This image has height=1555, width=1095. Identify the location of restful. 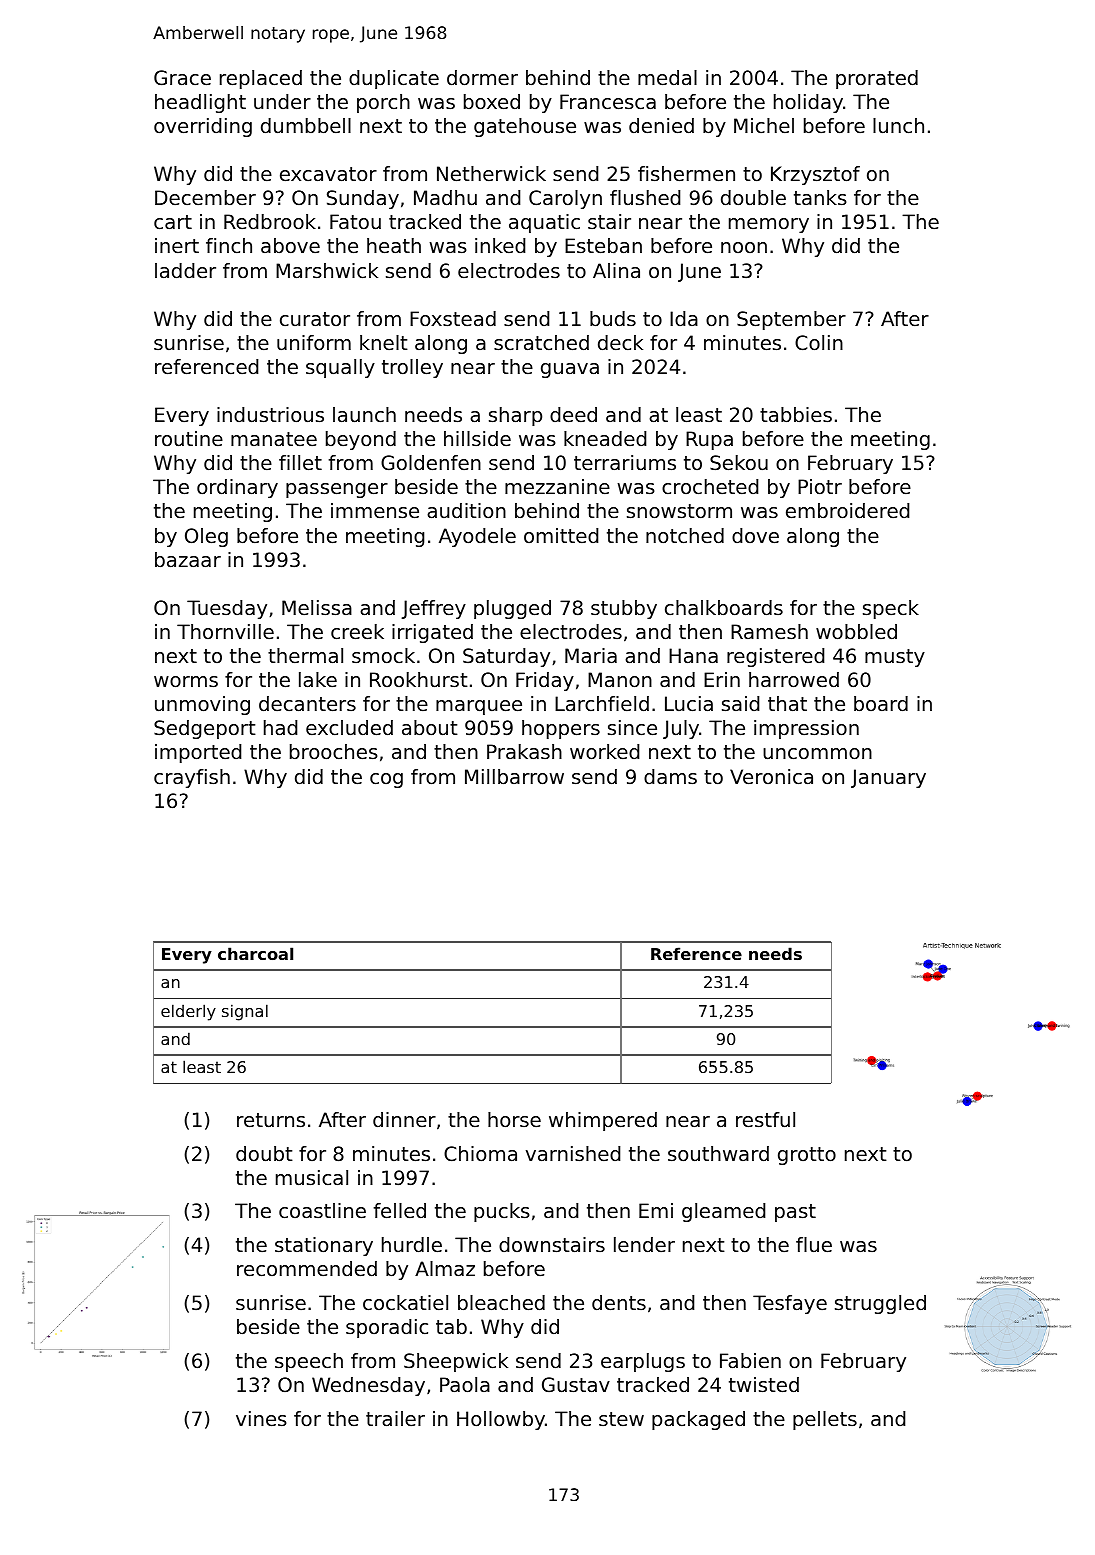
(765, 1120).
